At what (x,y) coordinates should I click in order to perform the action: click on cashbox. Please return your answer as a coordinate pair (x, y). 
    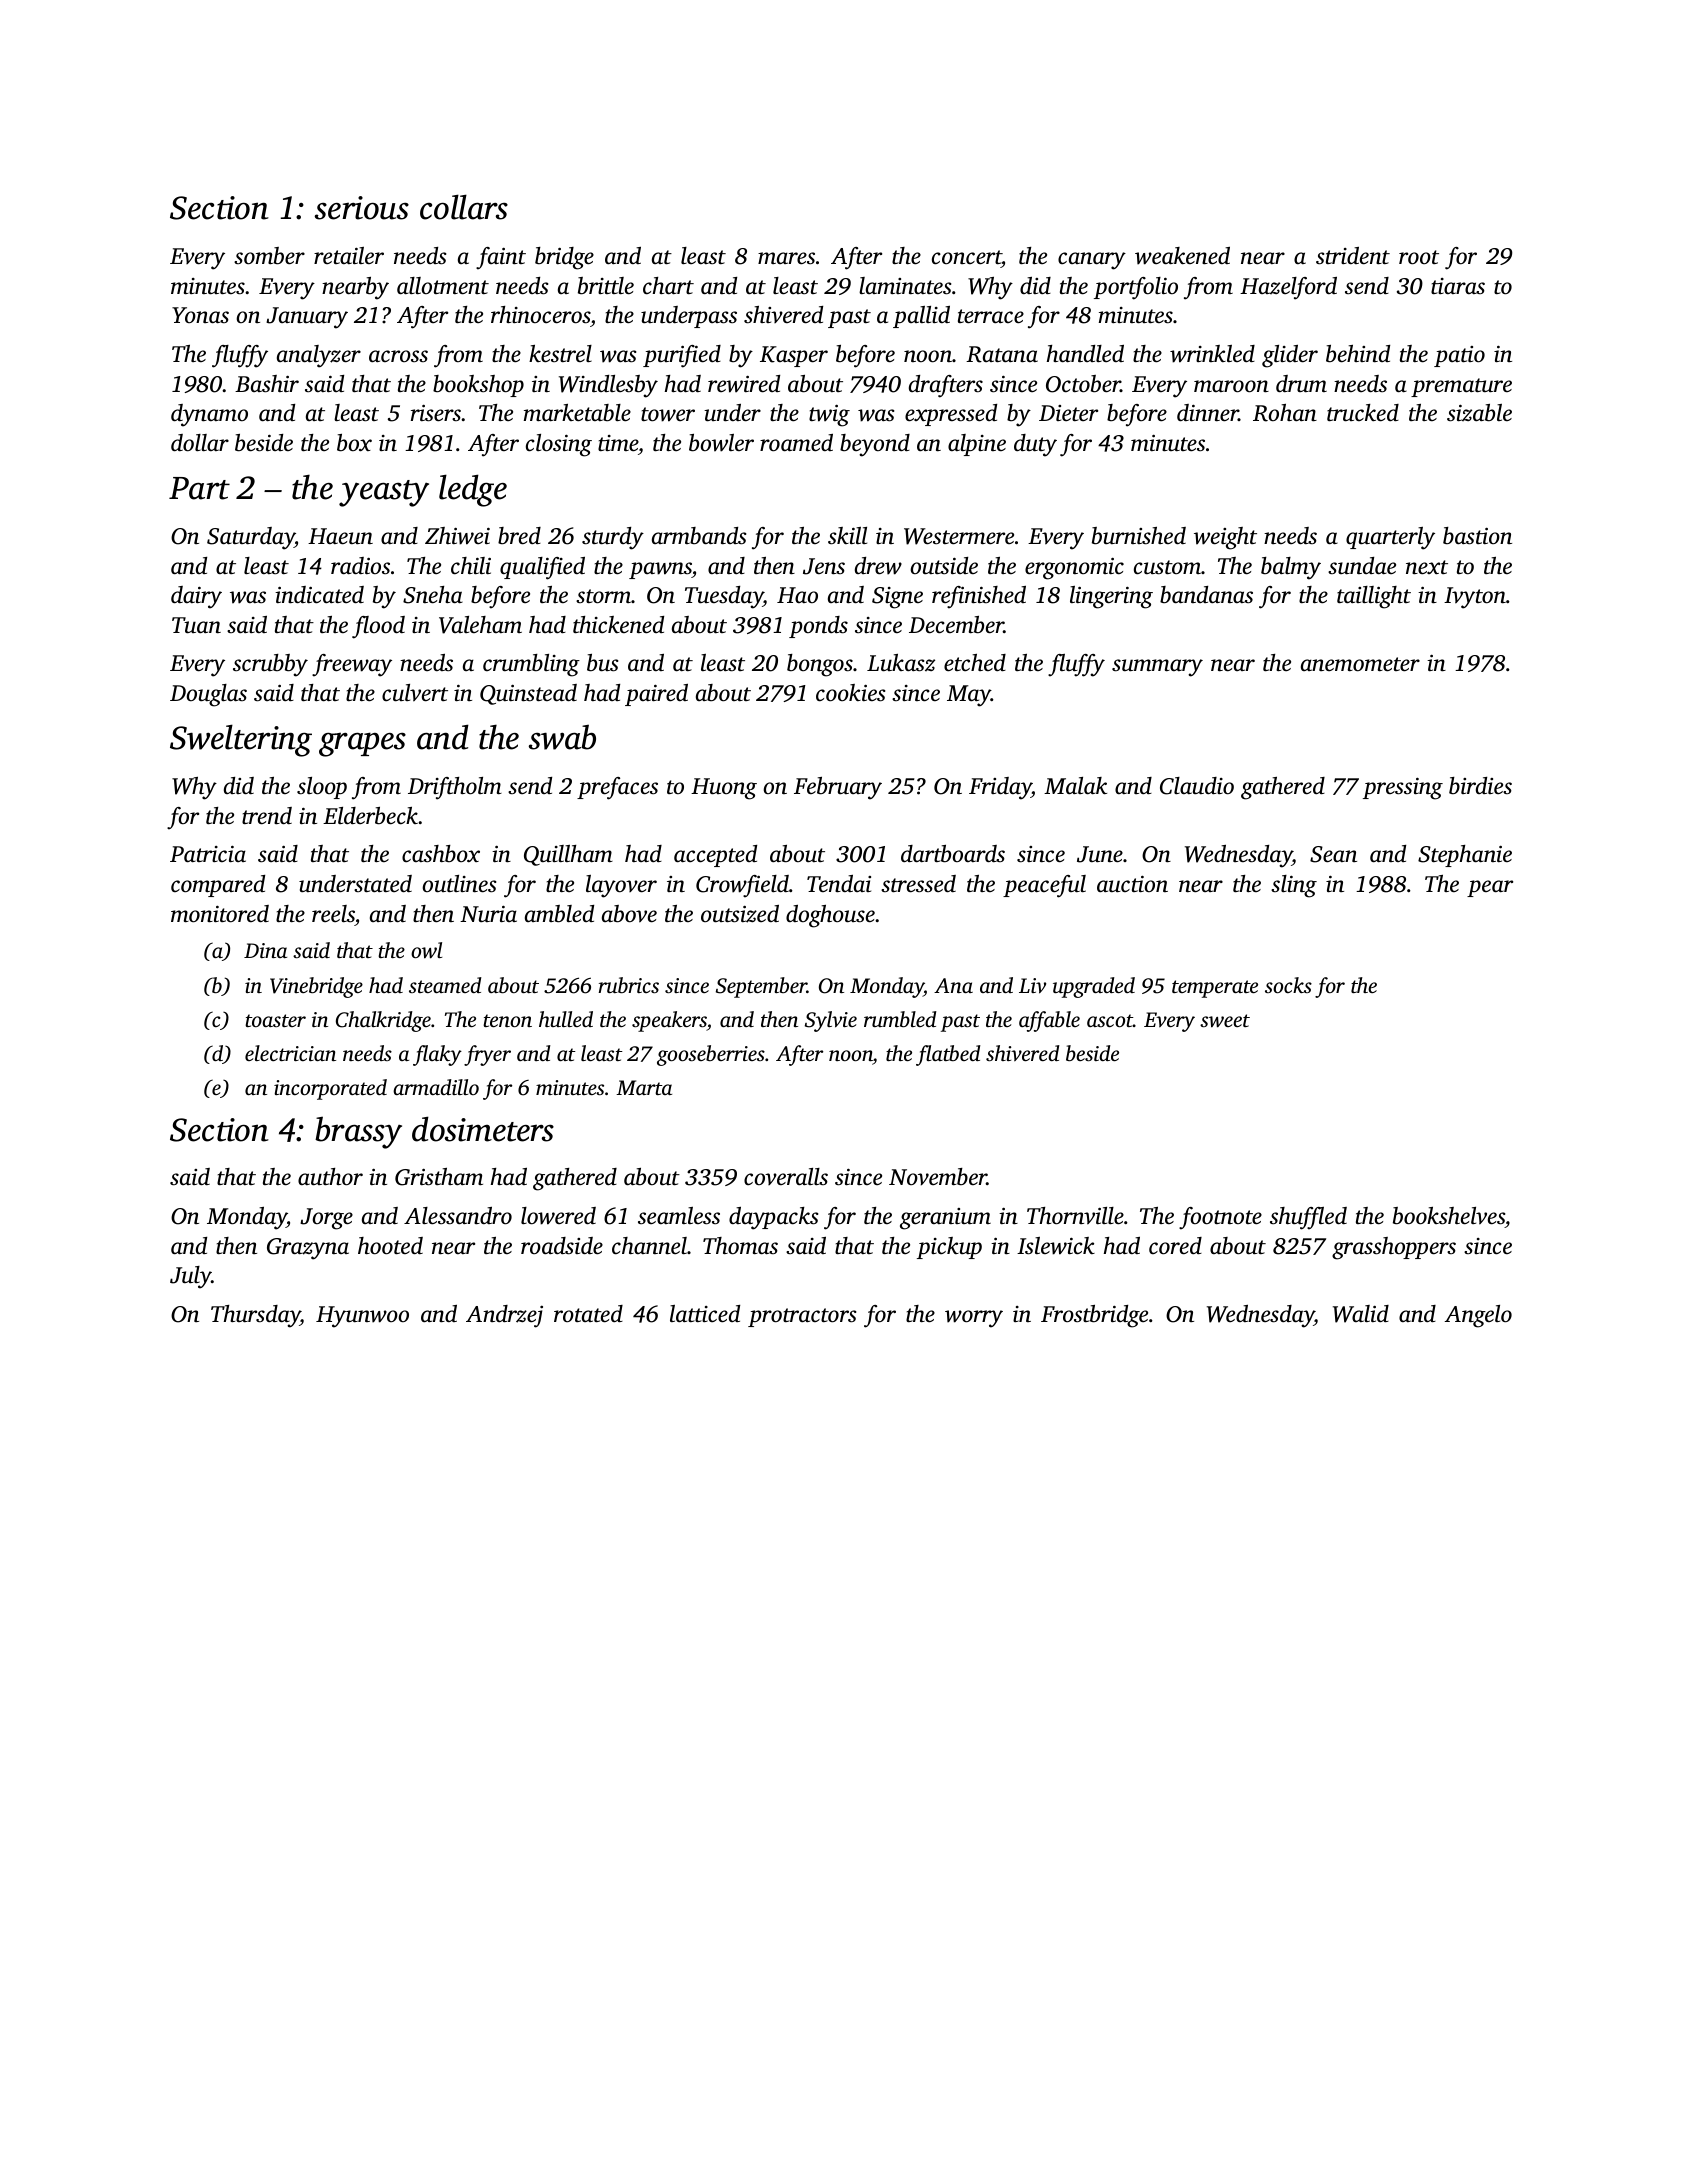
    Looking at the image, I should click on (441, 854).
